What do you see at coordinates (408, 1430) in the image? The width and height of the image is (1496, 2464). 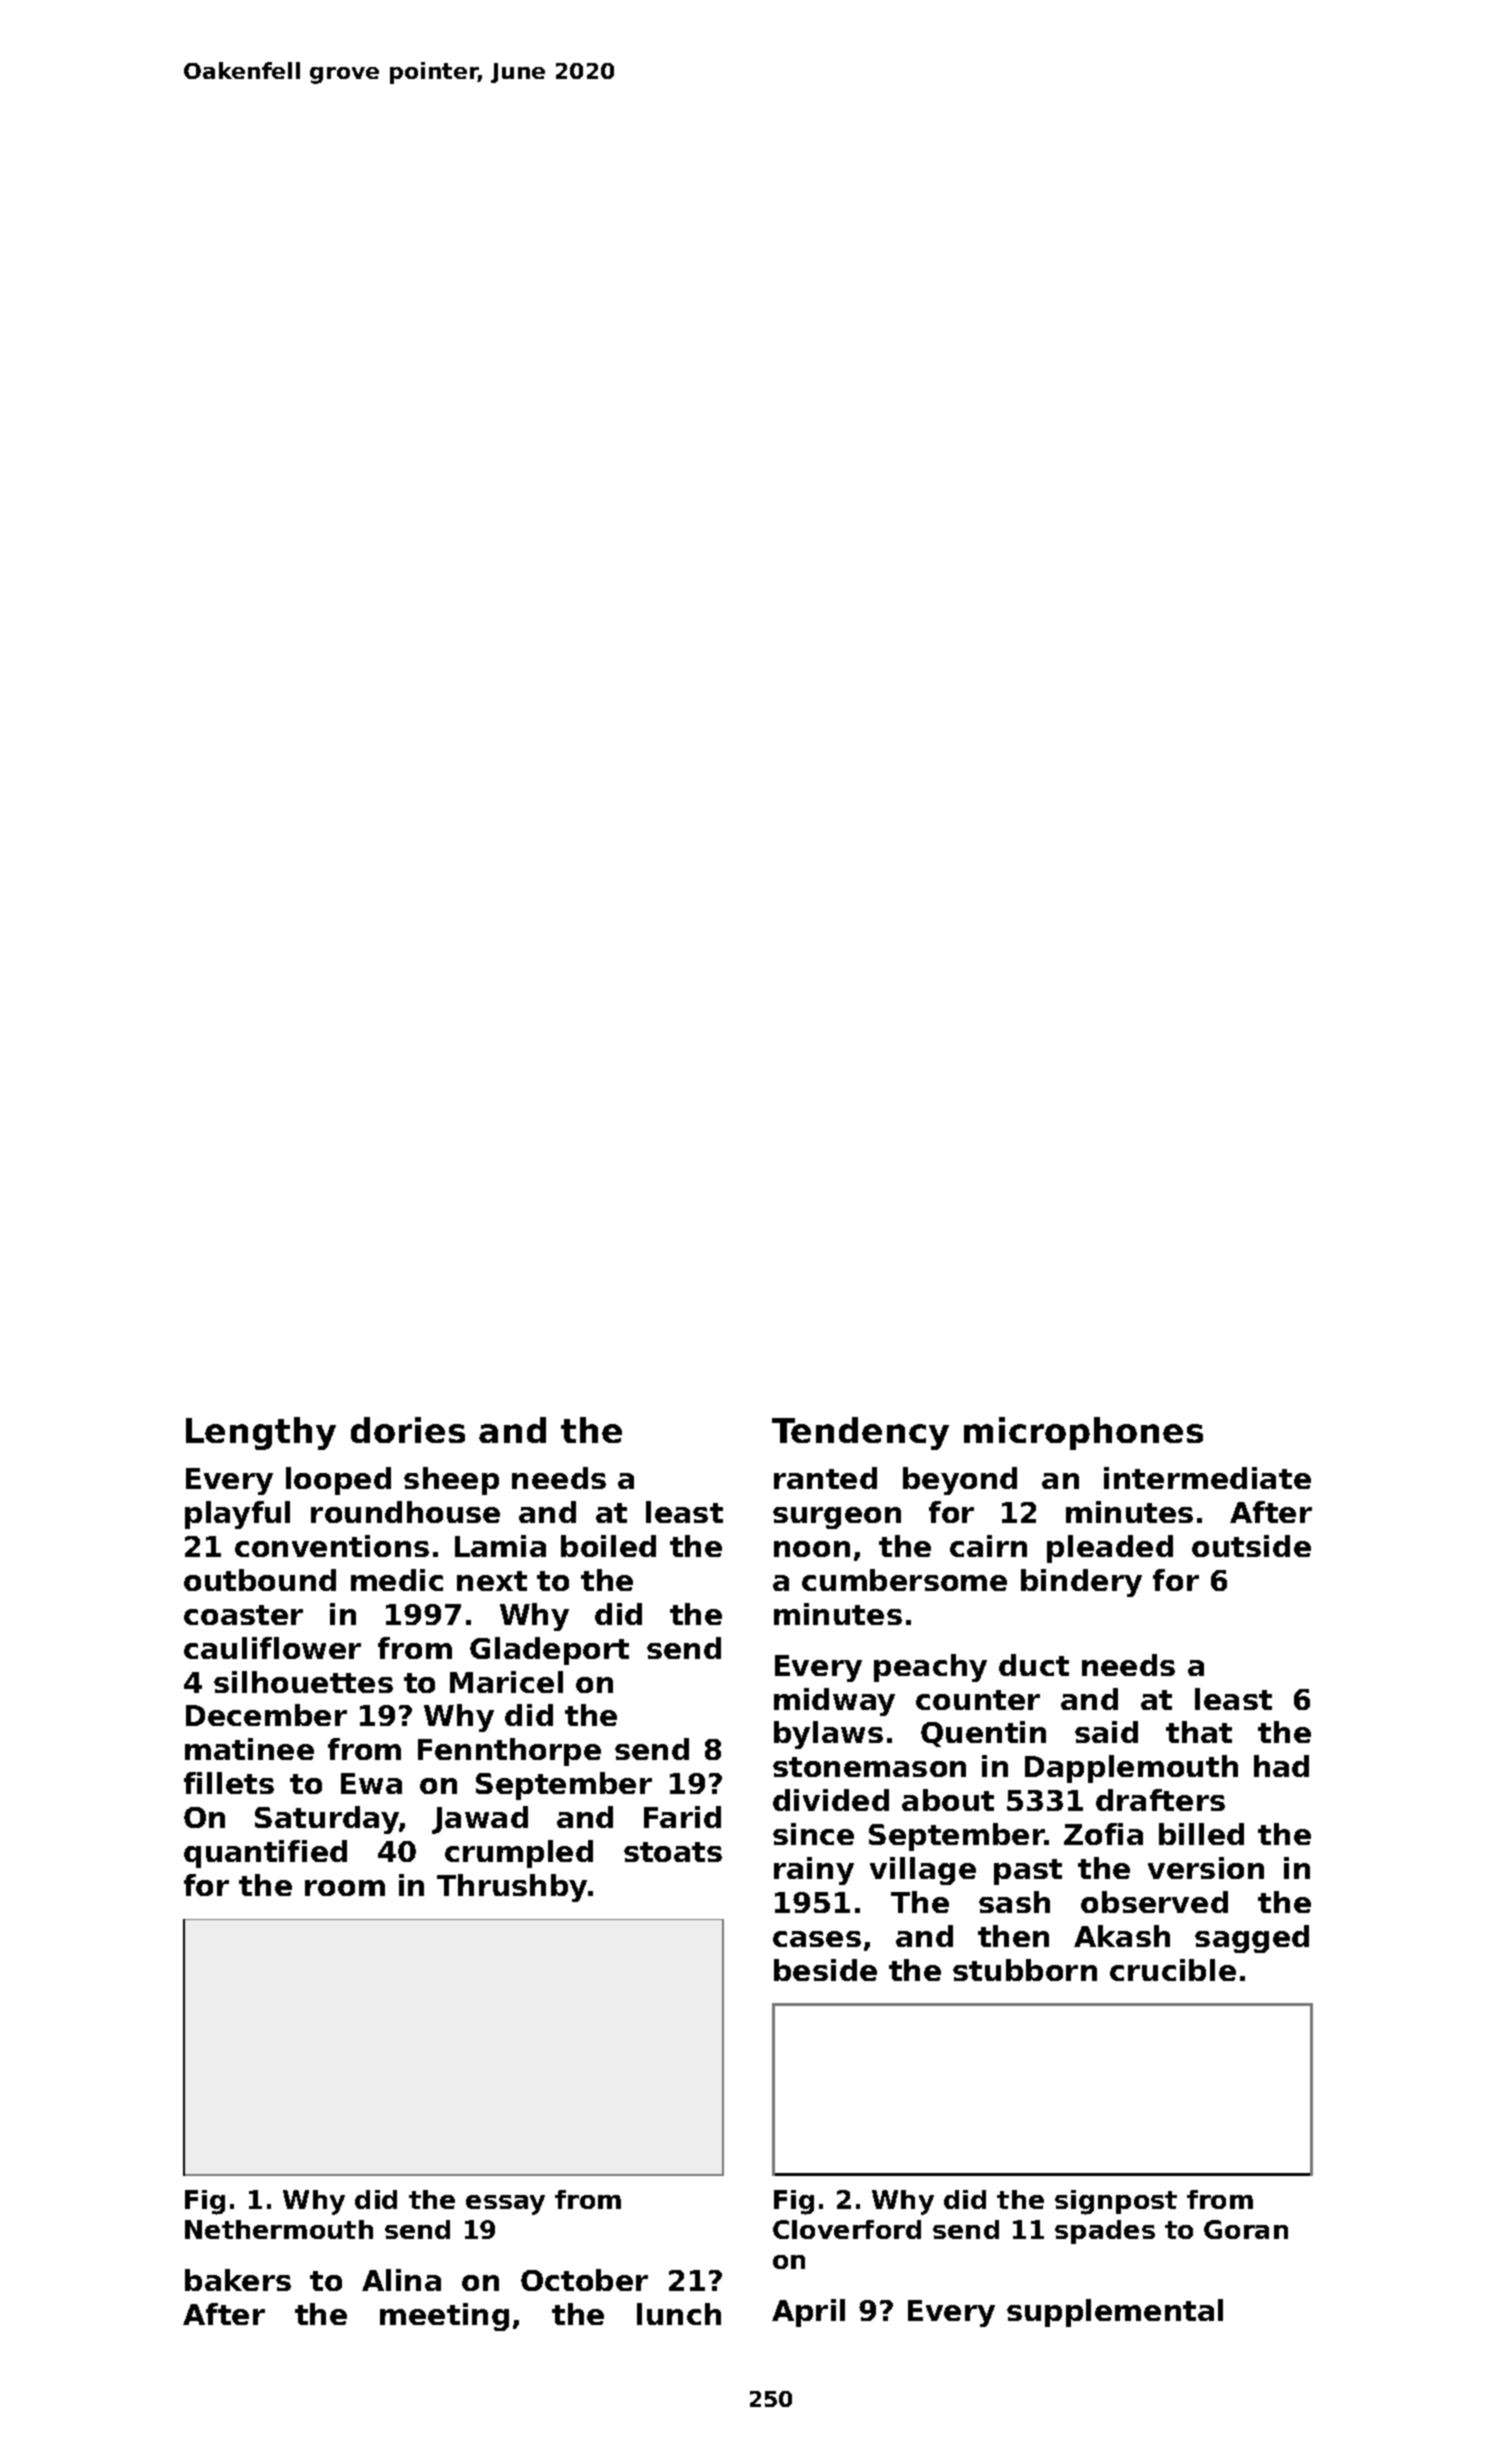 I see `dories` at bounding box center [408, 1430].
